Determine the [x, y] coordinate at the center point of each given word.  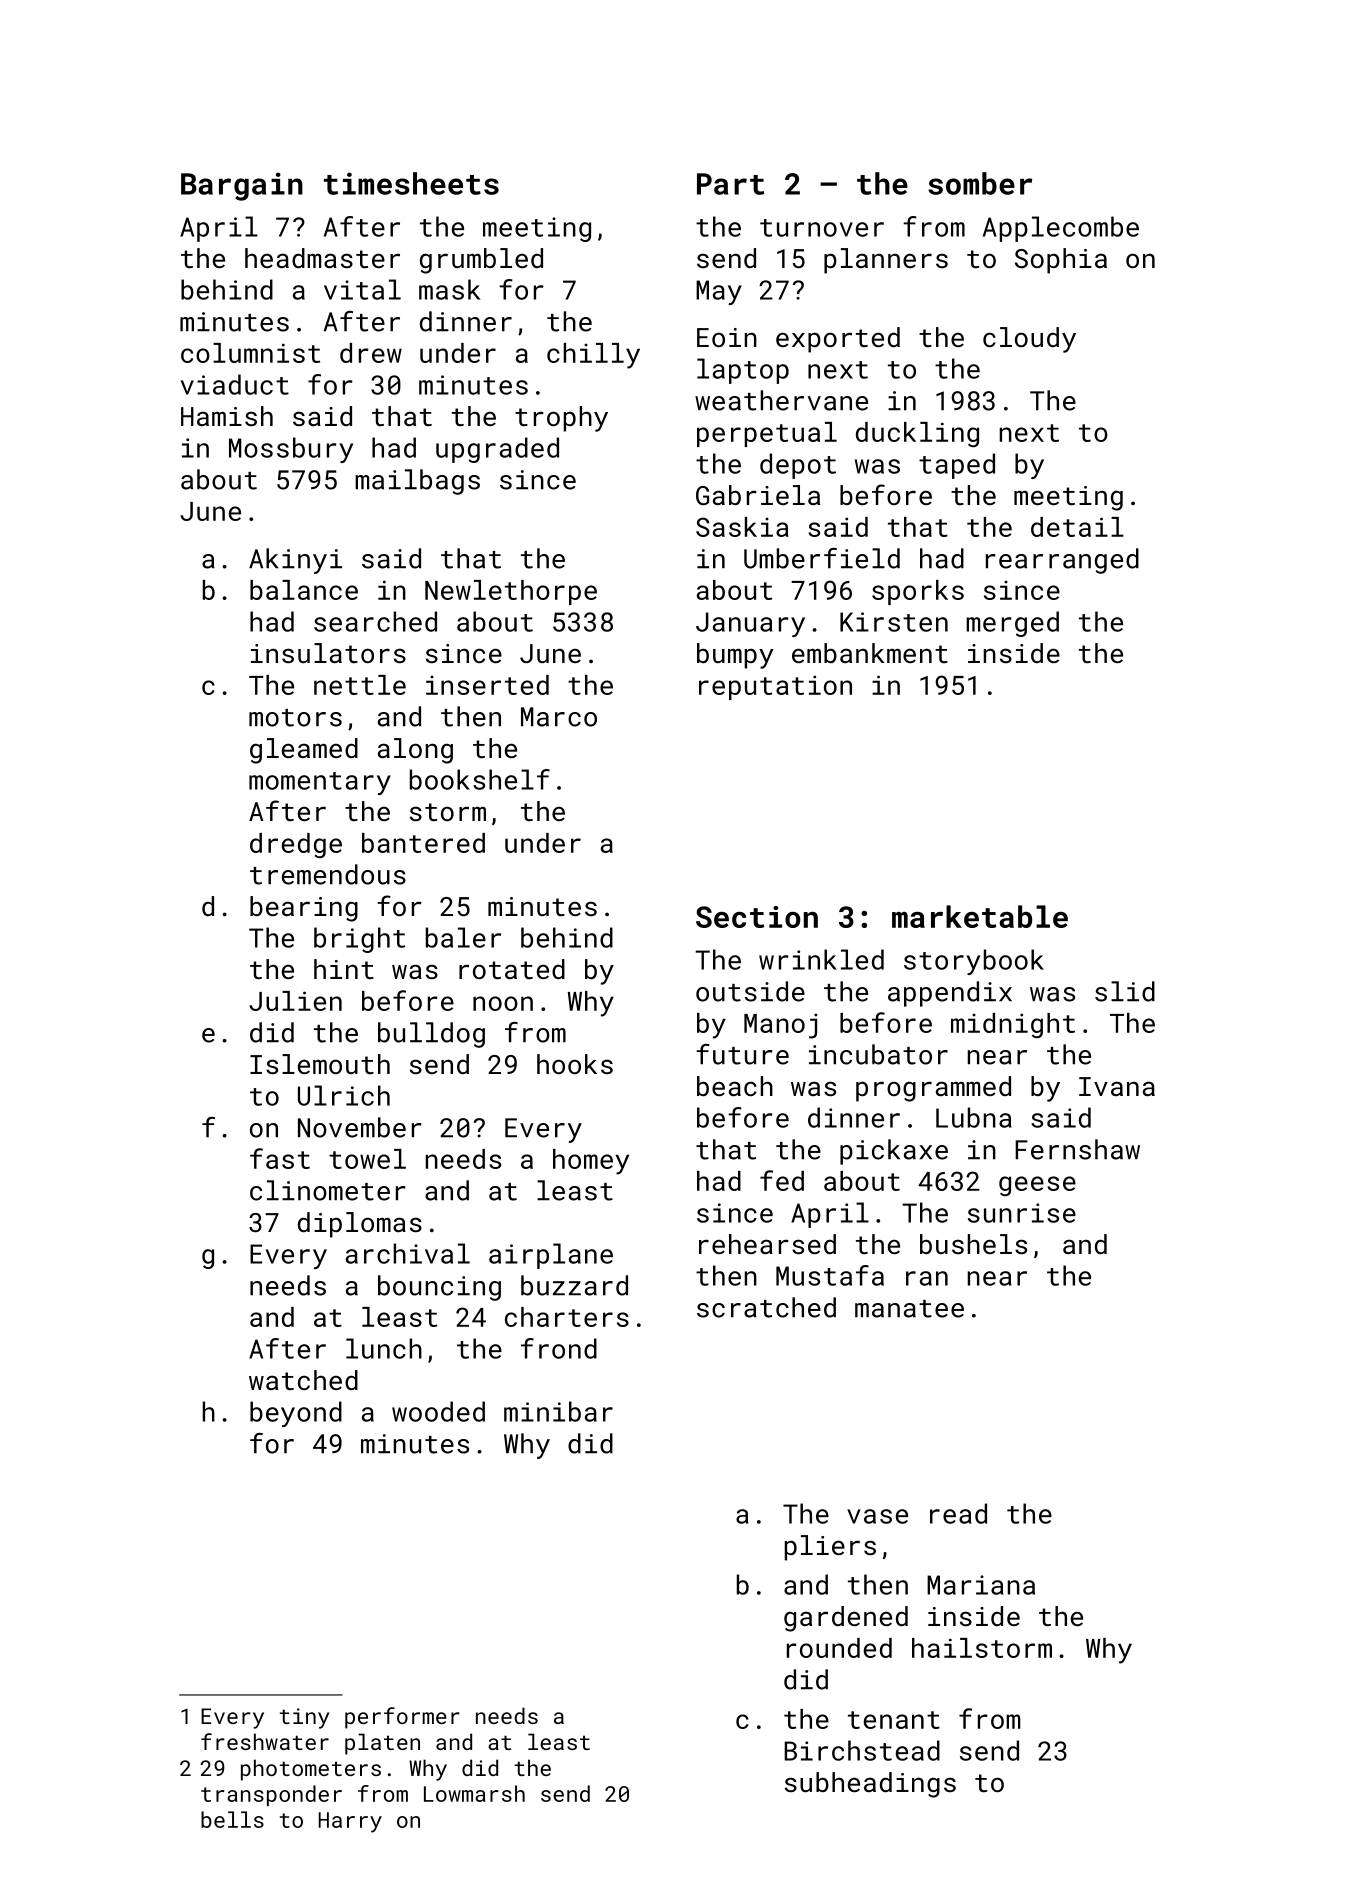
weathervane [781, 400]
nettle [360, 685]
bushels [973, 1244]
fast [280, 1158]
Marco [559, 717]
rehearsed [767, 1244]
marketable [980, 916]
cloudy [1029, 340]
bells [232, 1819]
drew [371, 353]
